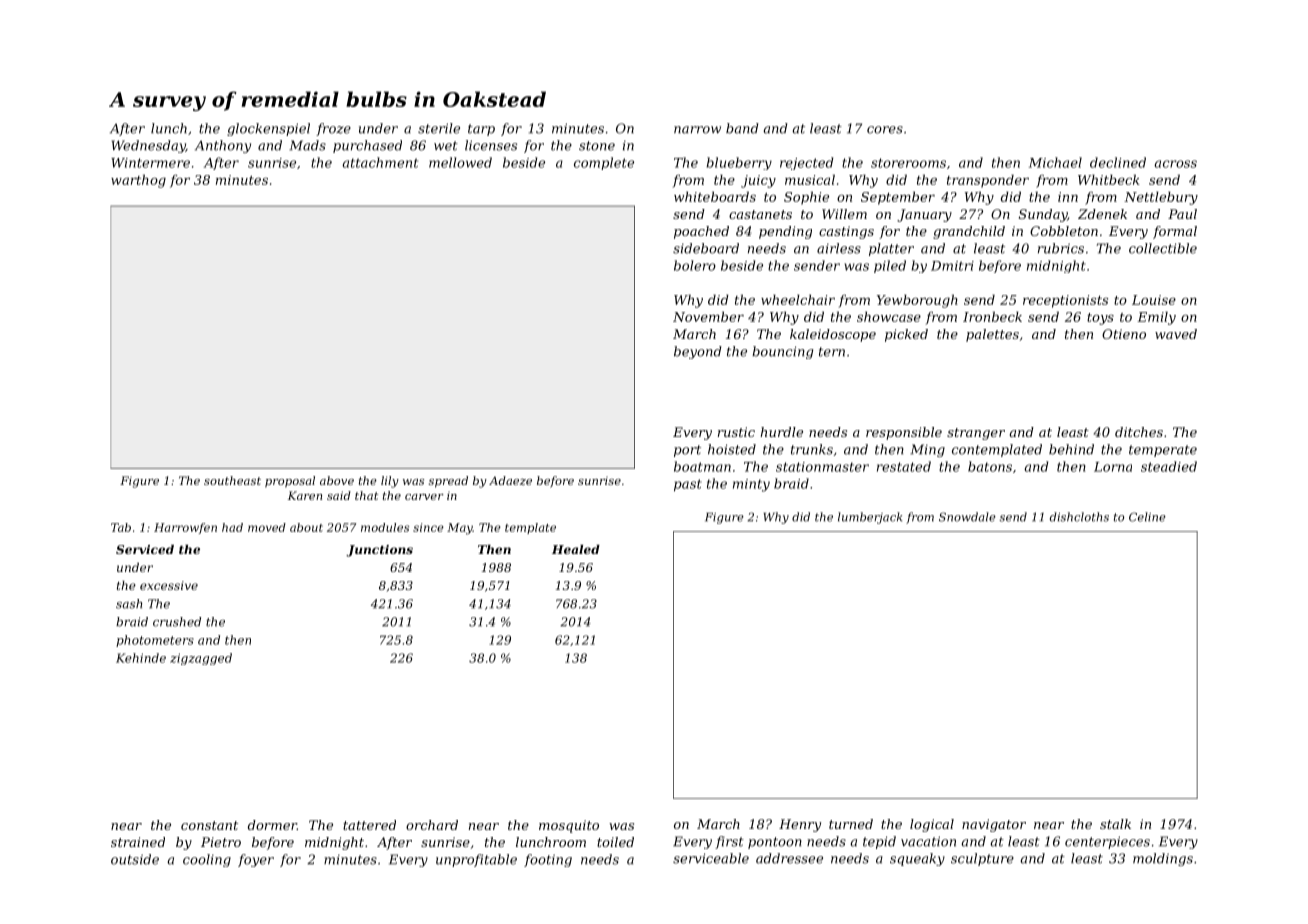 This screenshot has height=924, width=1308. I want to click on Healed, so click(576, 549).
